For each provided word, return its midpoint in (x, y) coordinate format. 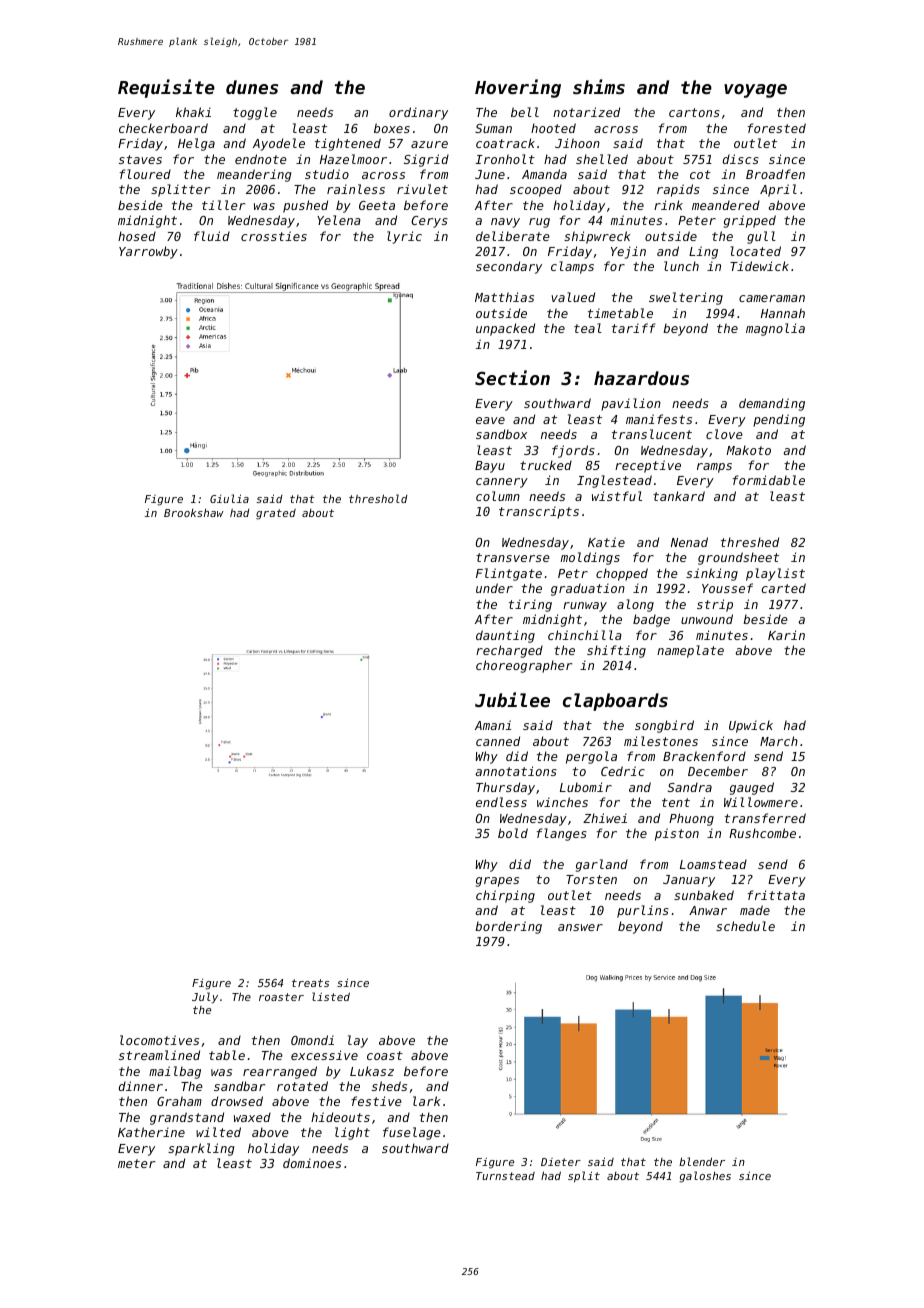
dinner (141, 1086)
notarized (586, 112)
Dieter (561, 1162)
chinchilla (585, 635)
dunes (252, 87)
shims (599, 86)
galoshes (705, 1177)
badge (651, 620)
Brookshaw (194, 513)
